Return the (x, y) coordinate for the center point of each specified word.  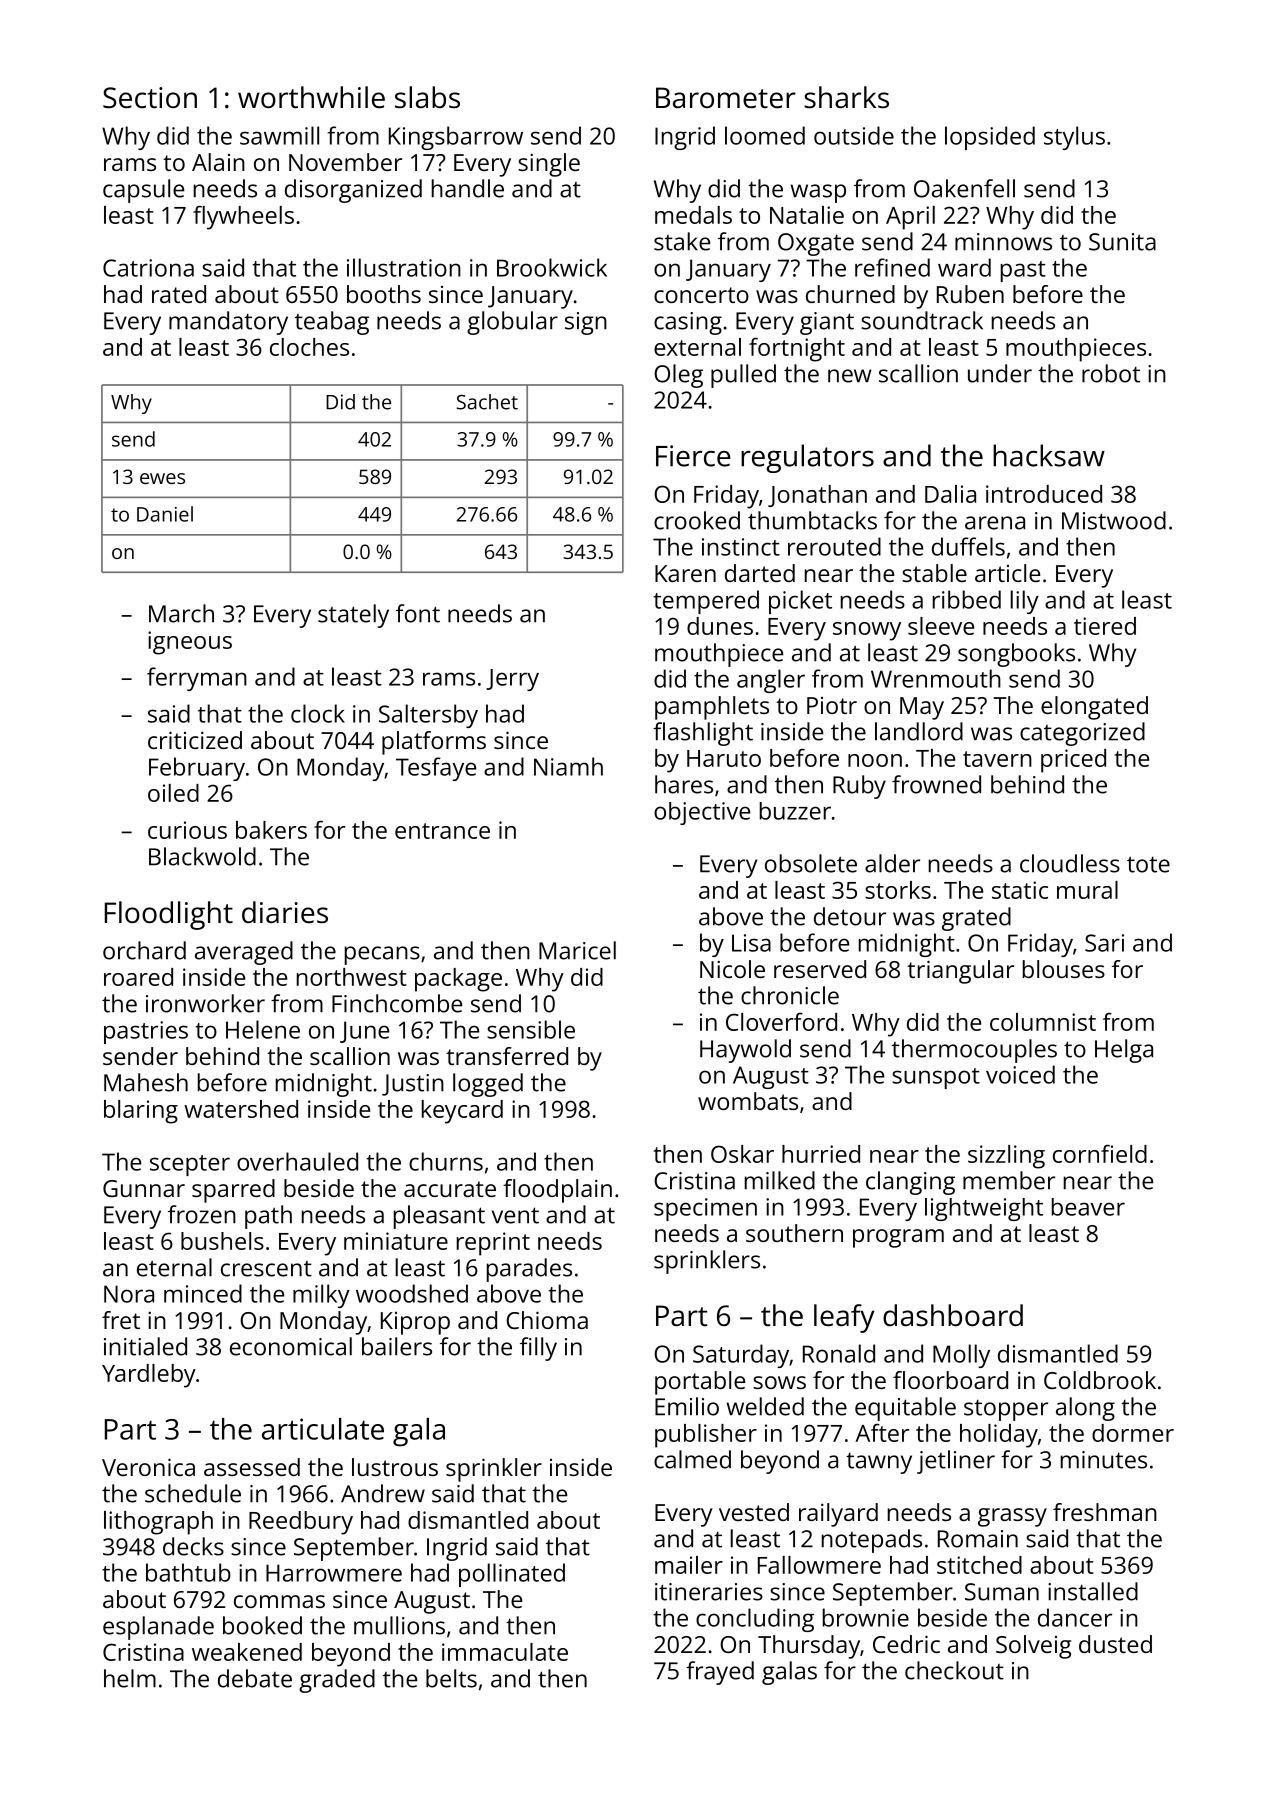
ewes (162, 478)
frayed (720, 1673)
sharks (846, 97)
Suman (1002, 1592)
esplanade (158, 1628)
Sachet (487, 402)
